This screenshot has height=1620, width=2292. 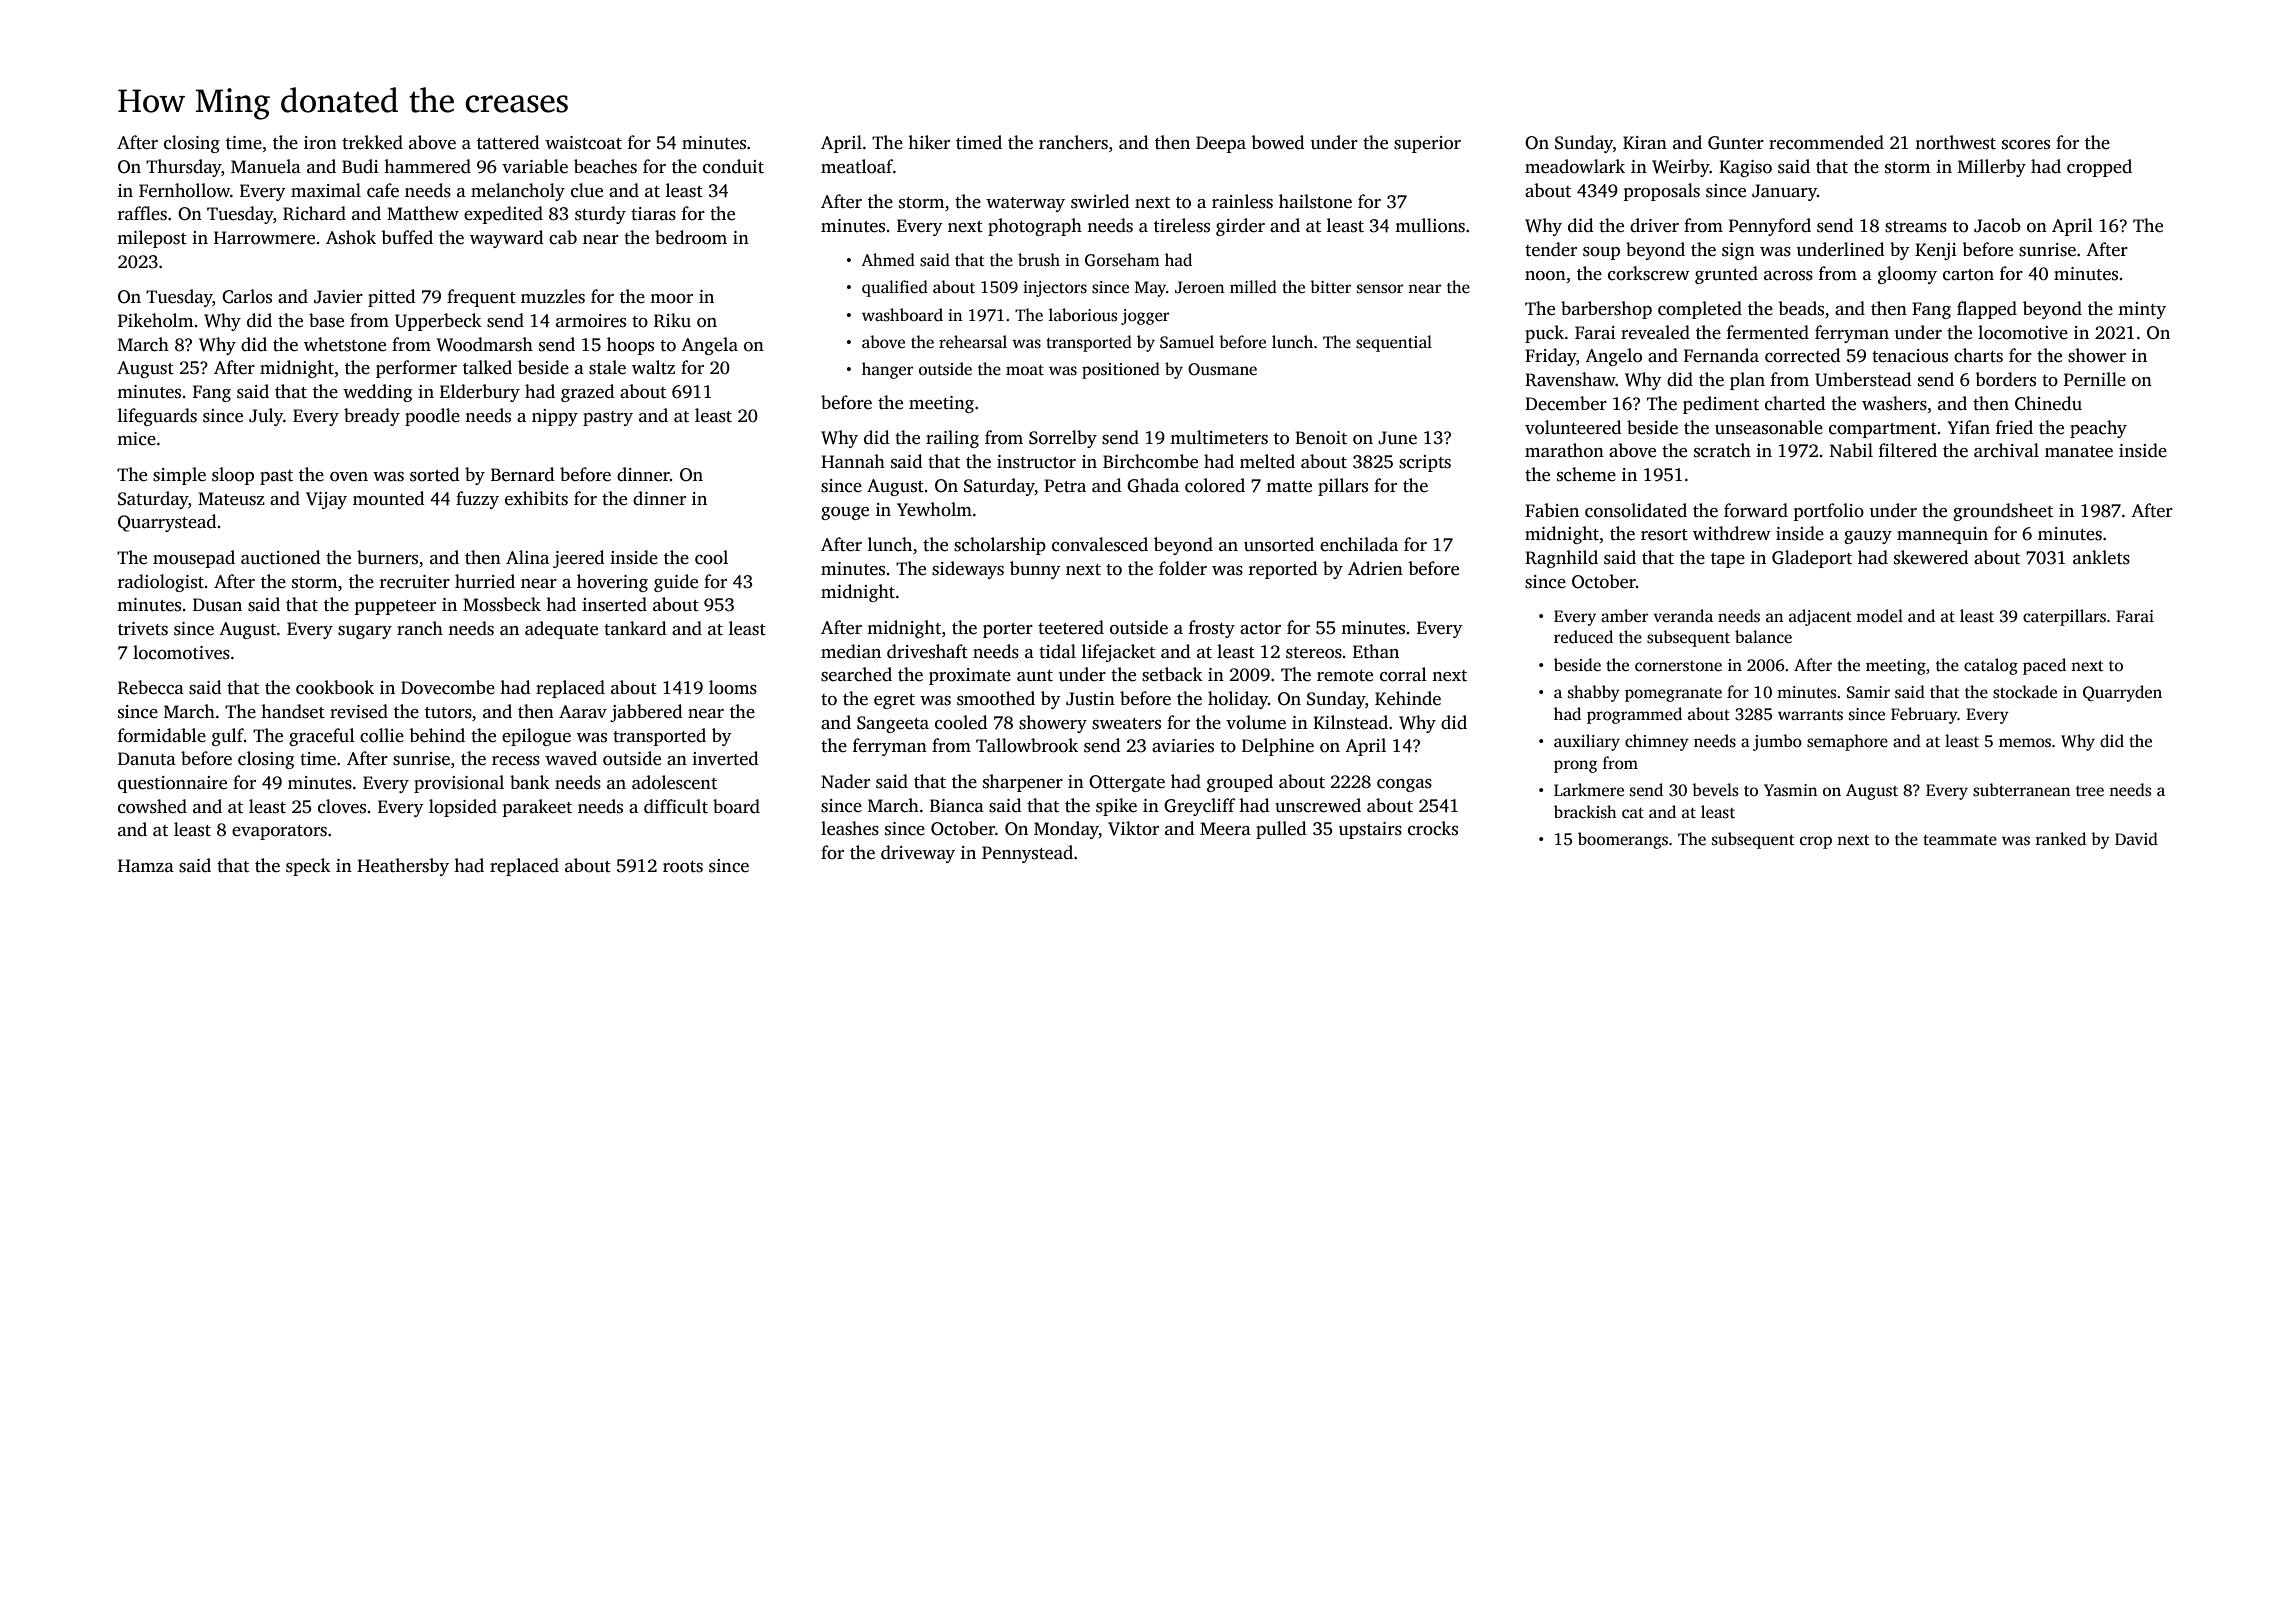 What do you see at coordinates (247, 296) in the screenshot?
I see `Carlos` at bounding box center [247, 296].
